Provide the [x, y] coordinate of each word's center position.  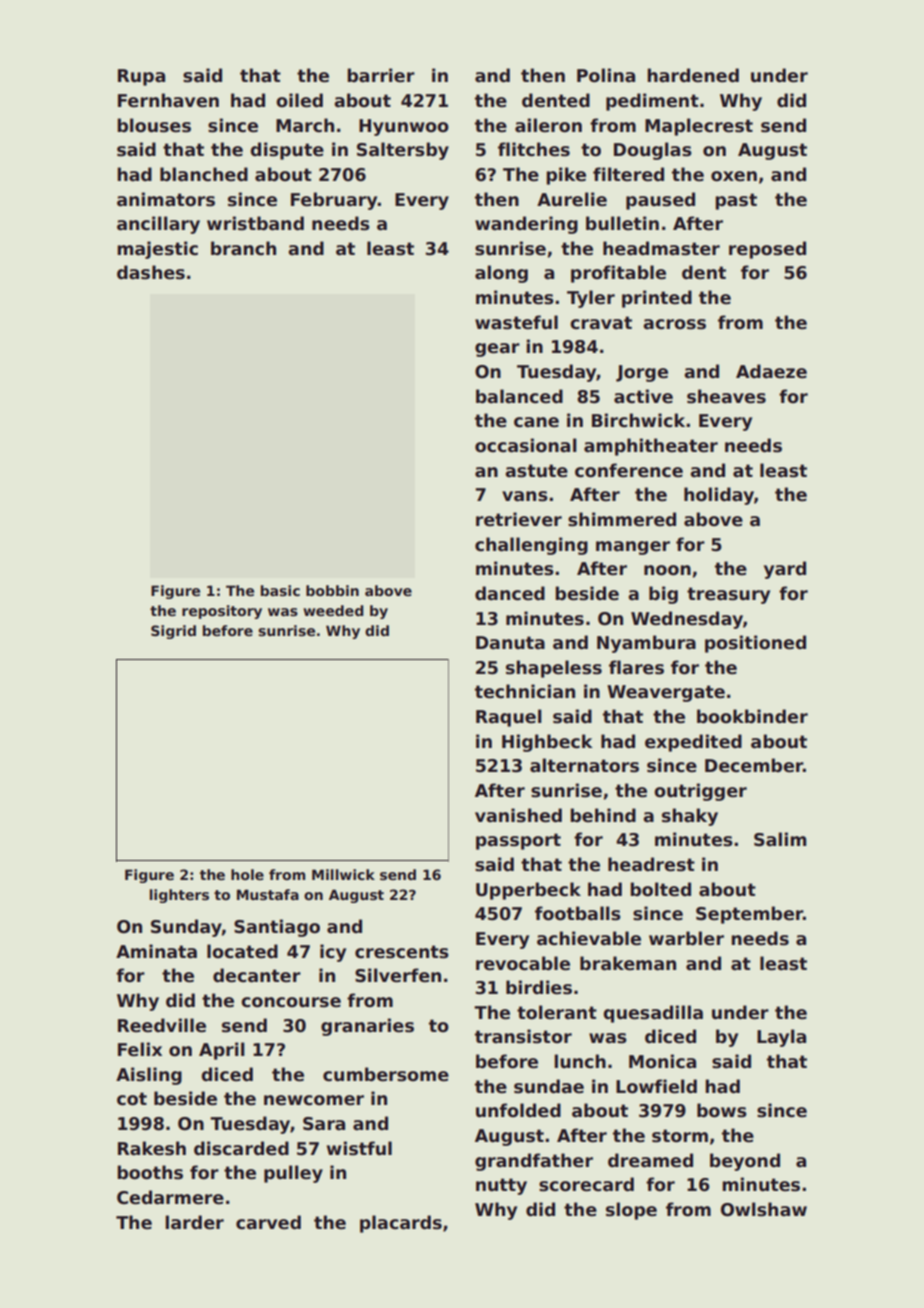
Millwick [343, 874]
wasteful [516, 322]
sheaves [726, 396]
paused [660, 201]
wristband [255, 223]
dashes [151, 272]
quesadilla [653, 1014]
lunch [580, 1061]
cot [132, 1099]
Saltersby [403, 151]
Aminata [156, 951]
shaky [690, 817]
